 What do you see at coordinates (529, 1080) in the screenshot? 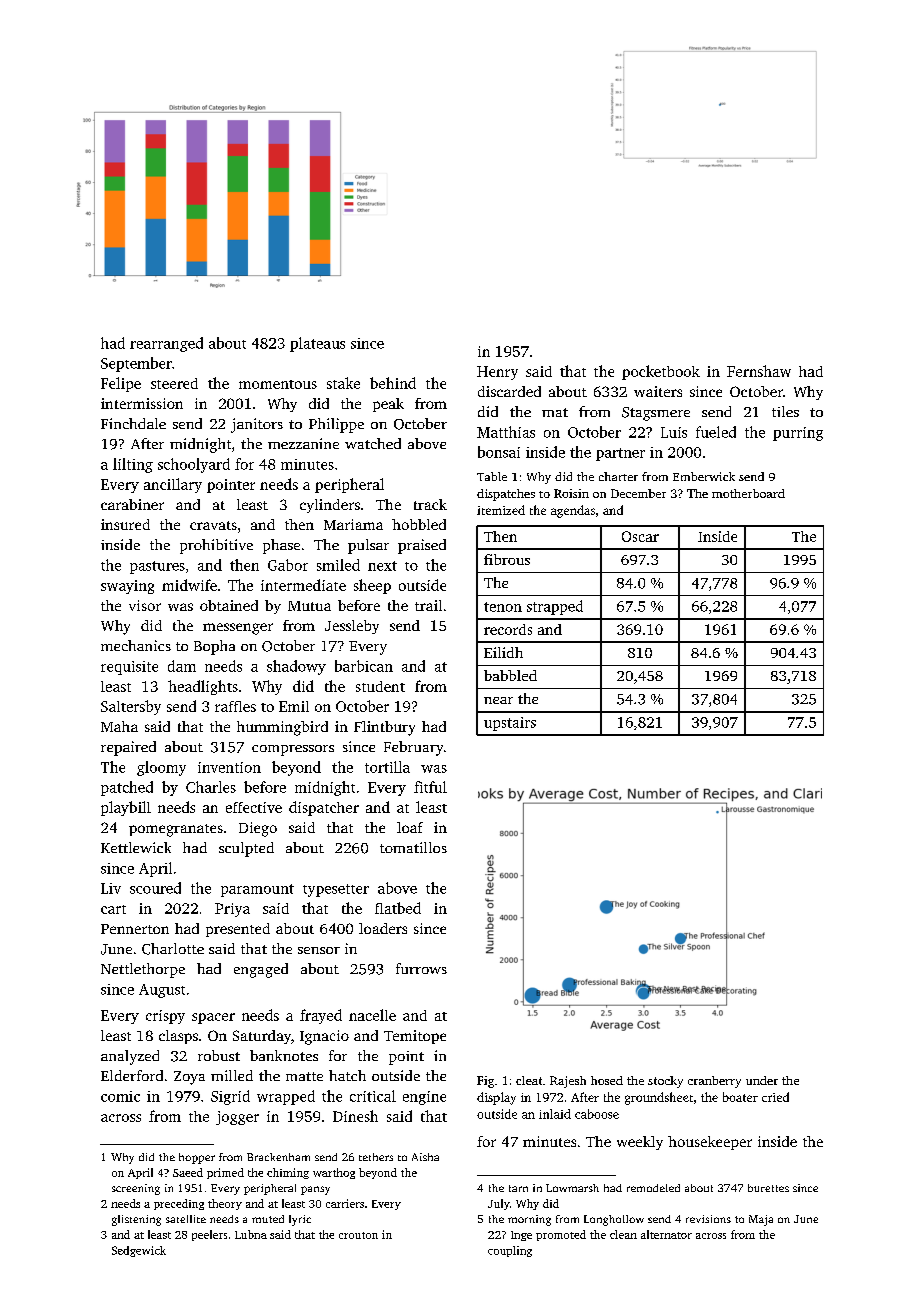
I see `cleat` at bounding box center [529, 1080].
